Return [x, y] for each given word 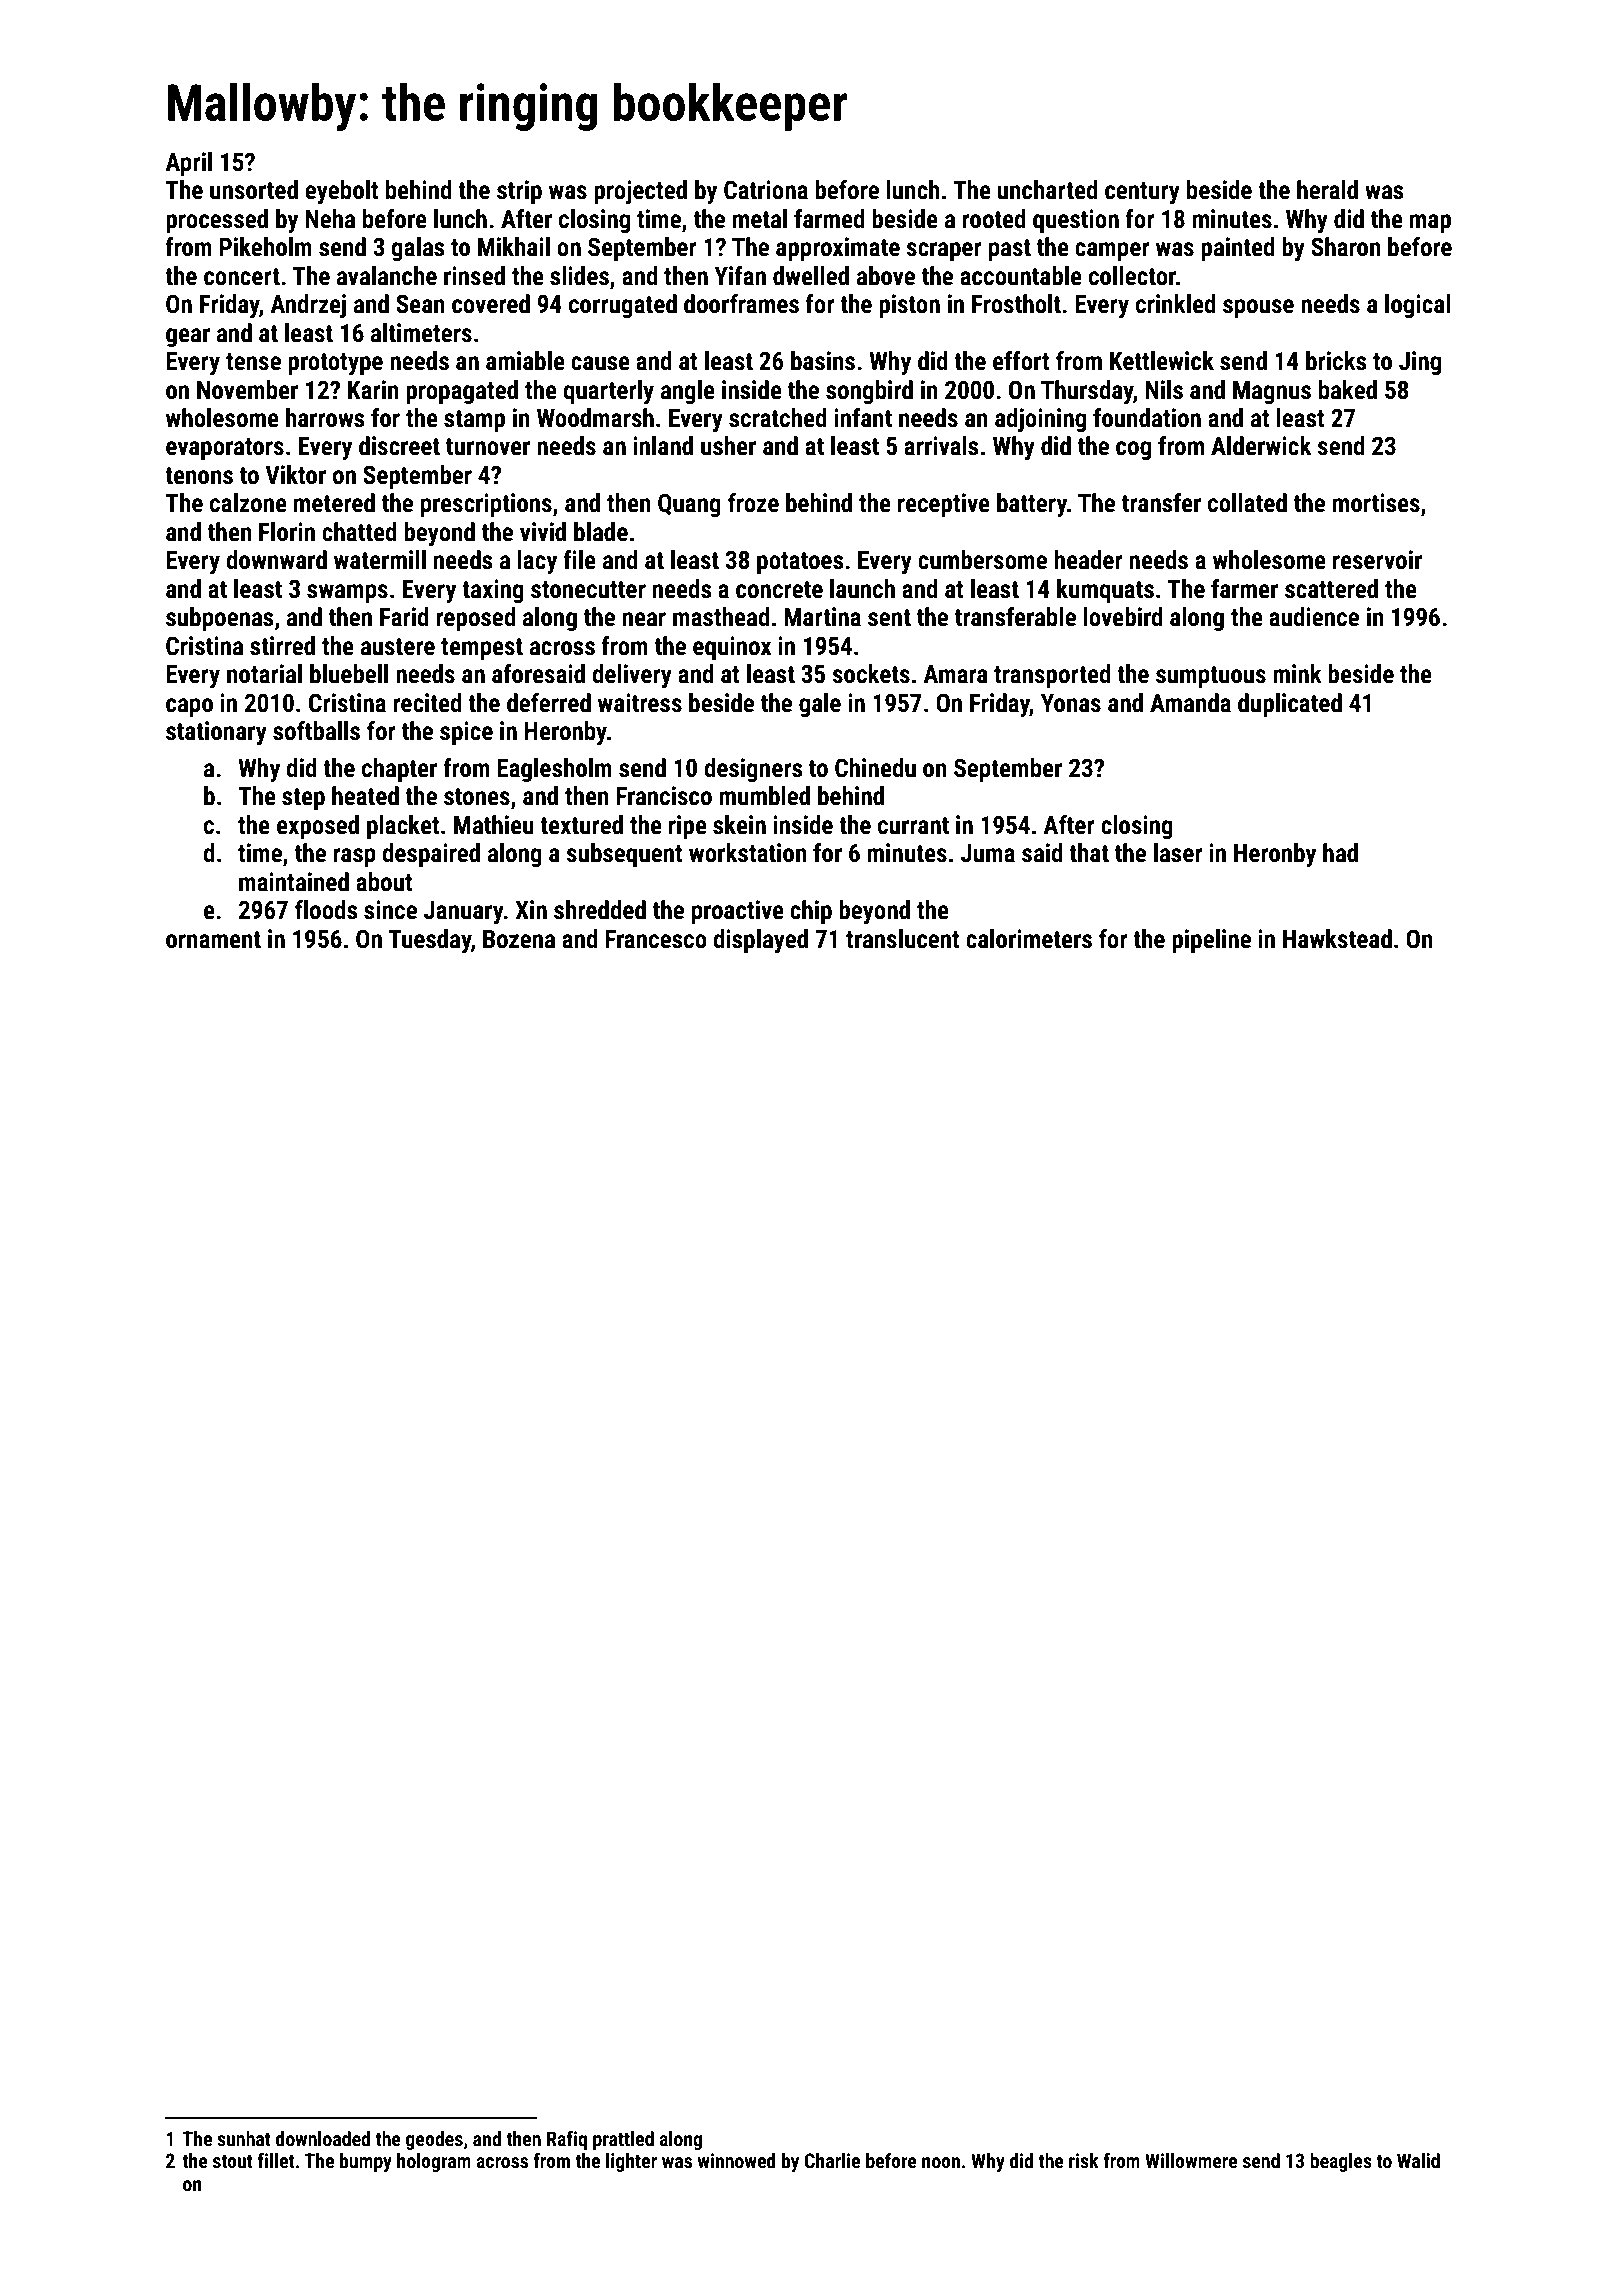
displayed [760, 941]
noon [941, 2162]
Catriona [766, 190]
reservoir [1377, 560]
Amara [955, 674]
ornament [213, 940]
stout [233, 2161]
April [188, 164]
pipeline [1211, 941]
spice [466, 733]
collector [1132, 276]
